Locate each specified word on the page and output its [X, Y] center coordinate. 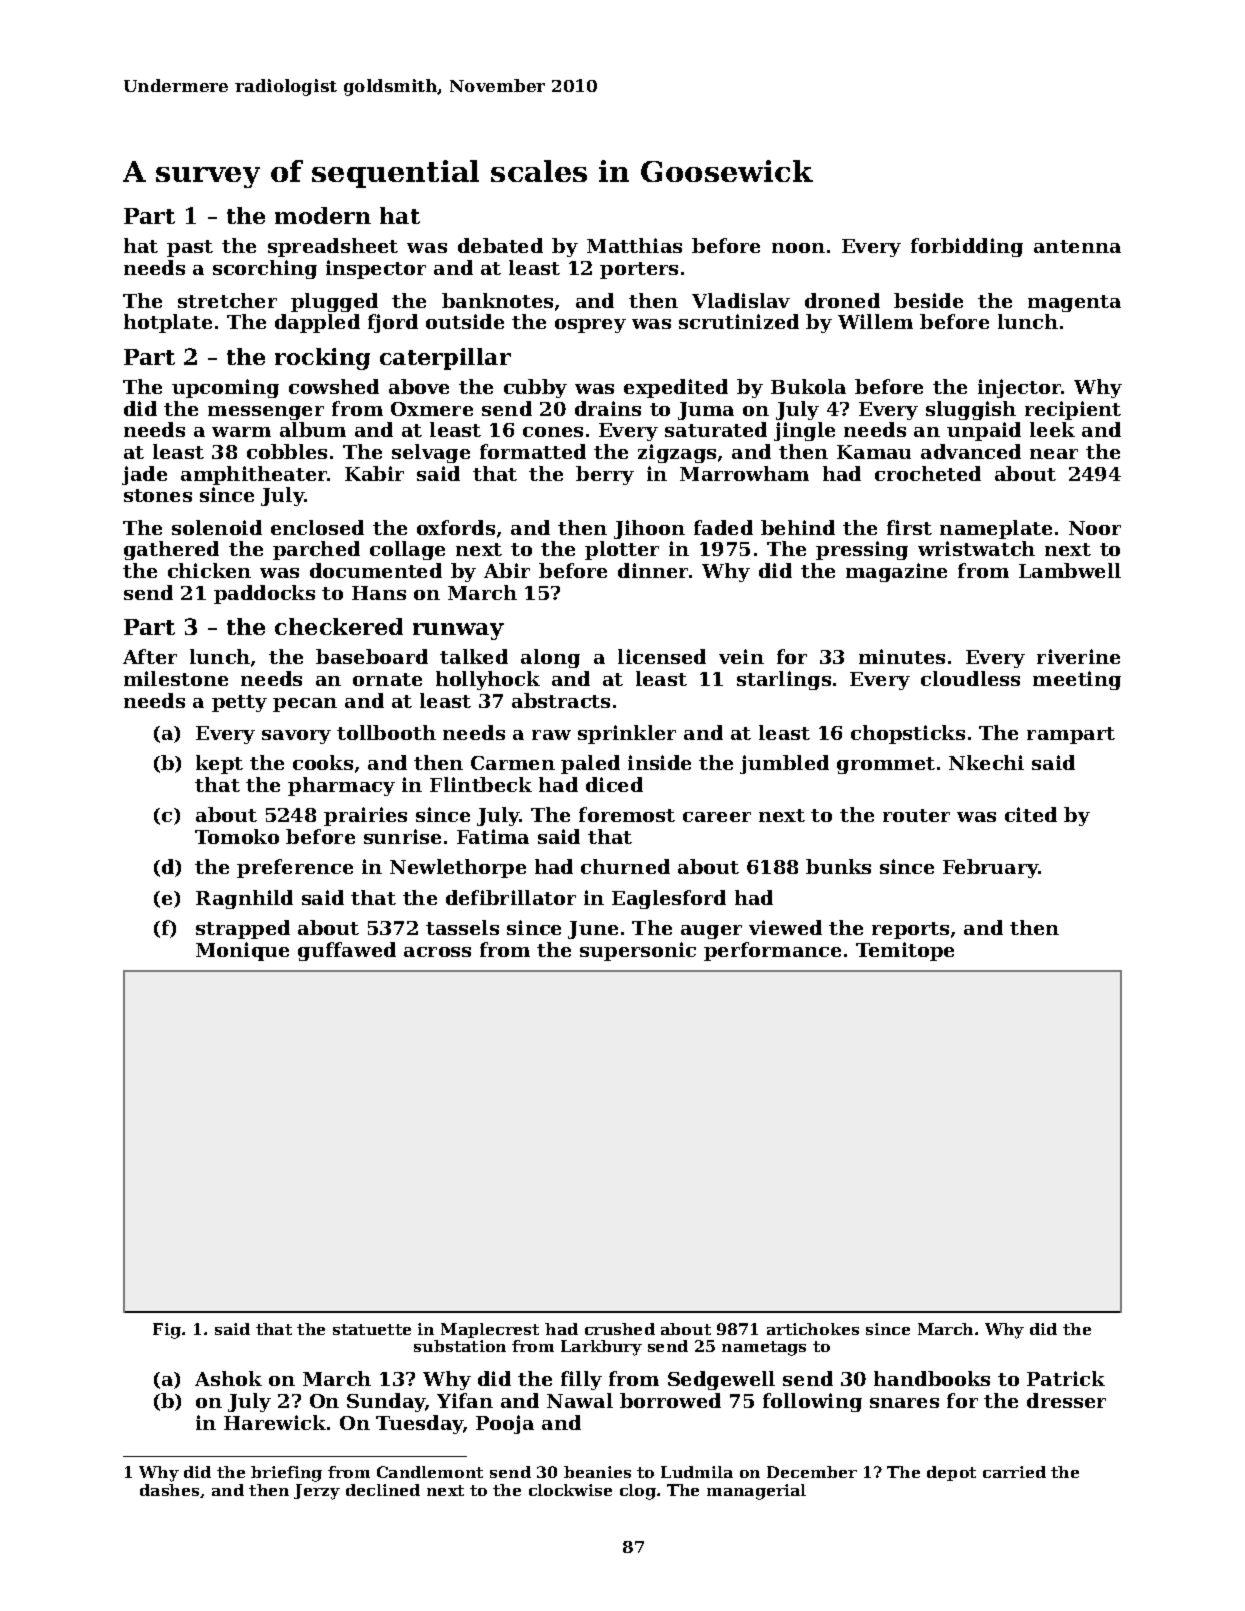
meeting [1077, 680]
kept [219, 764]
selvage [431, 453]
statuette [372, 1329]
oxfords [456, 527]
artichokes [813, 1329]
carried [1014, 1472]
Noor [1095, 528]
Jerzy [317, 1492]
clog [638, 1492]
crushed [620, 1329]
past [190, 248]
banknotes [497, 300]
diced [614, 784]
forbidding [967, 247]
